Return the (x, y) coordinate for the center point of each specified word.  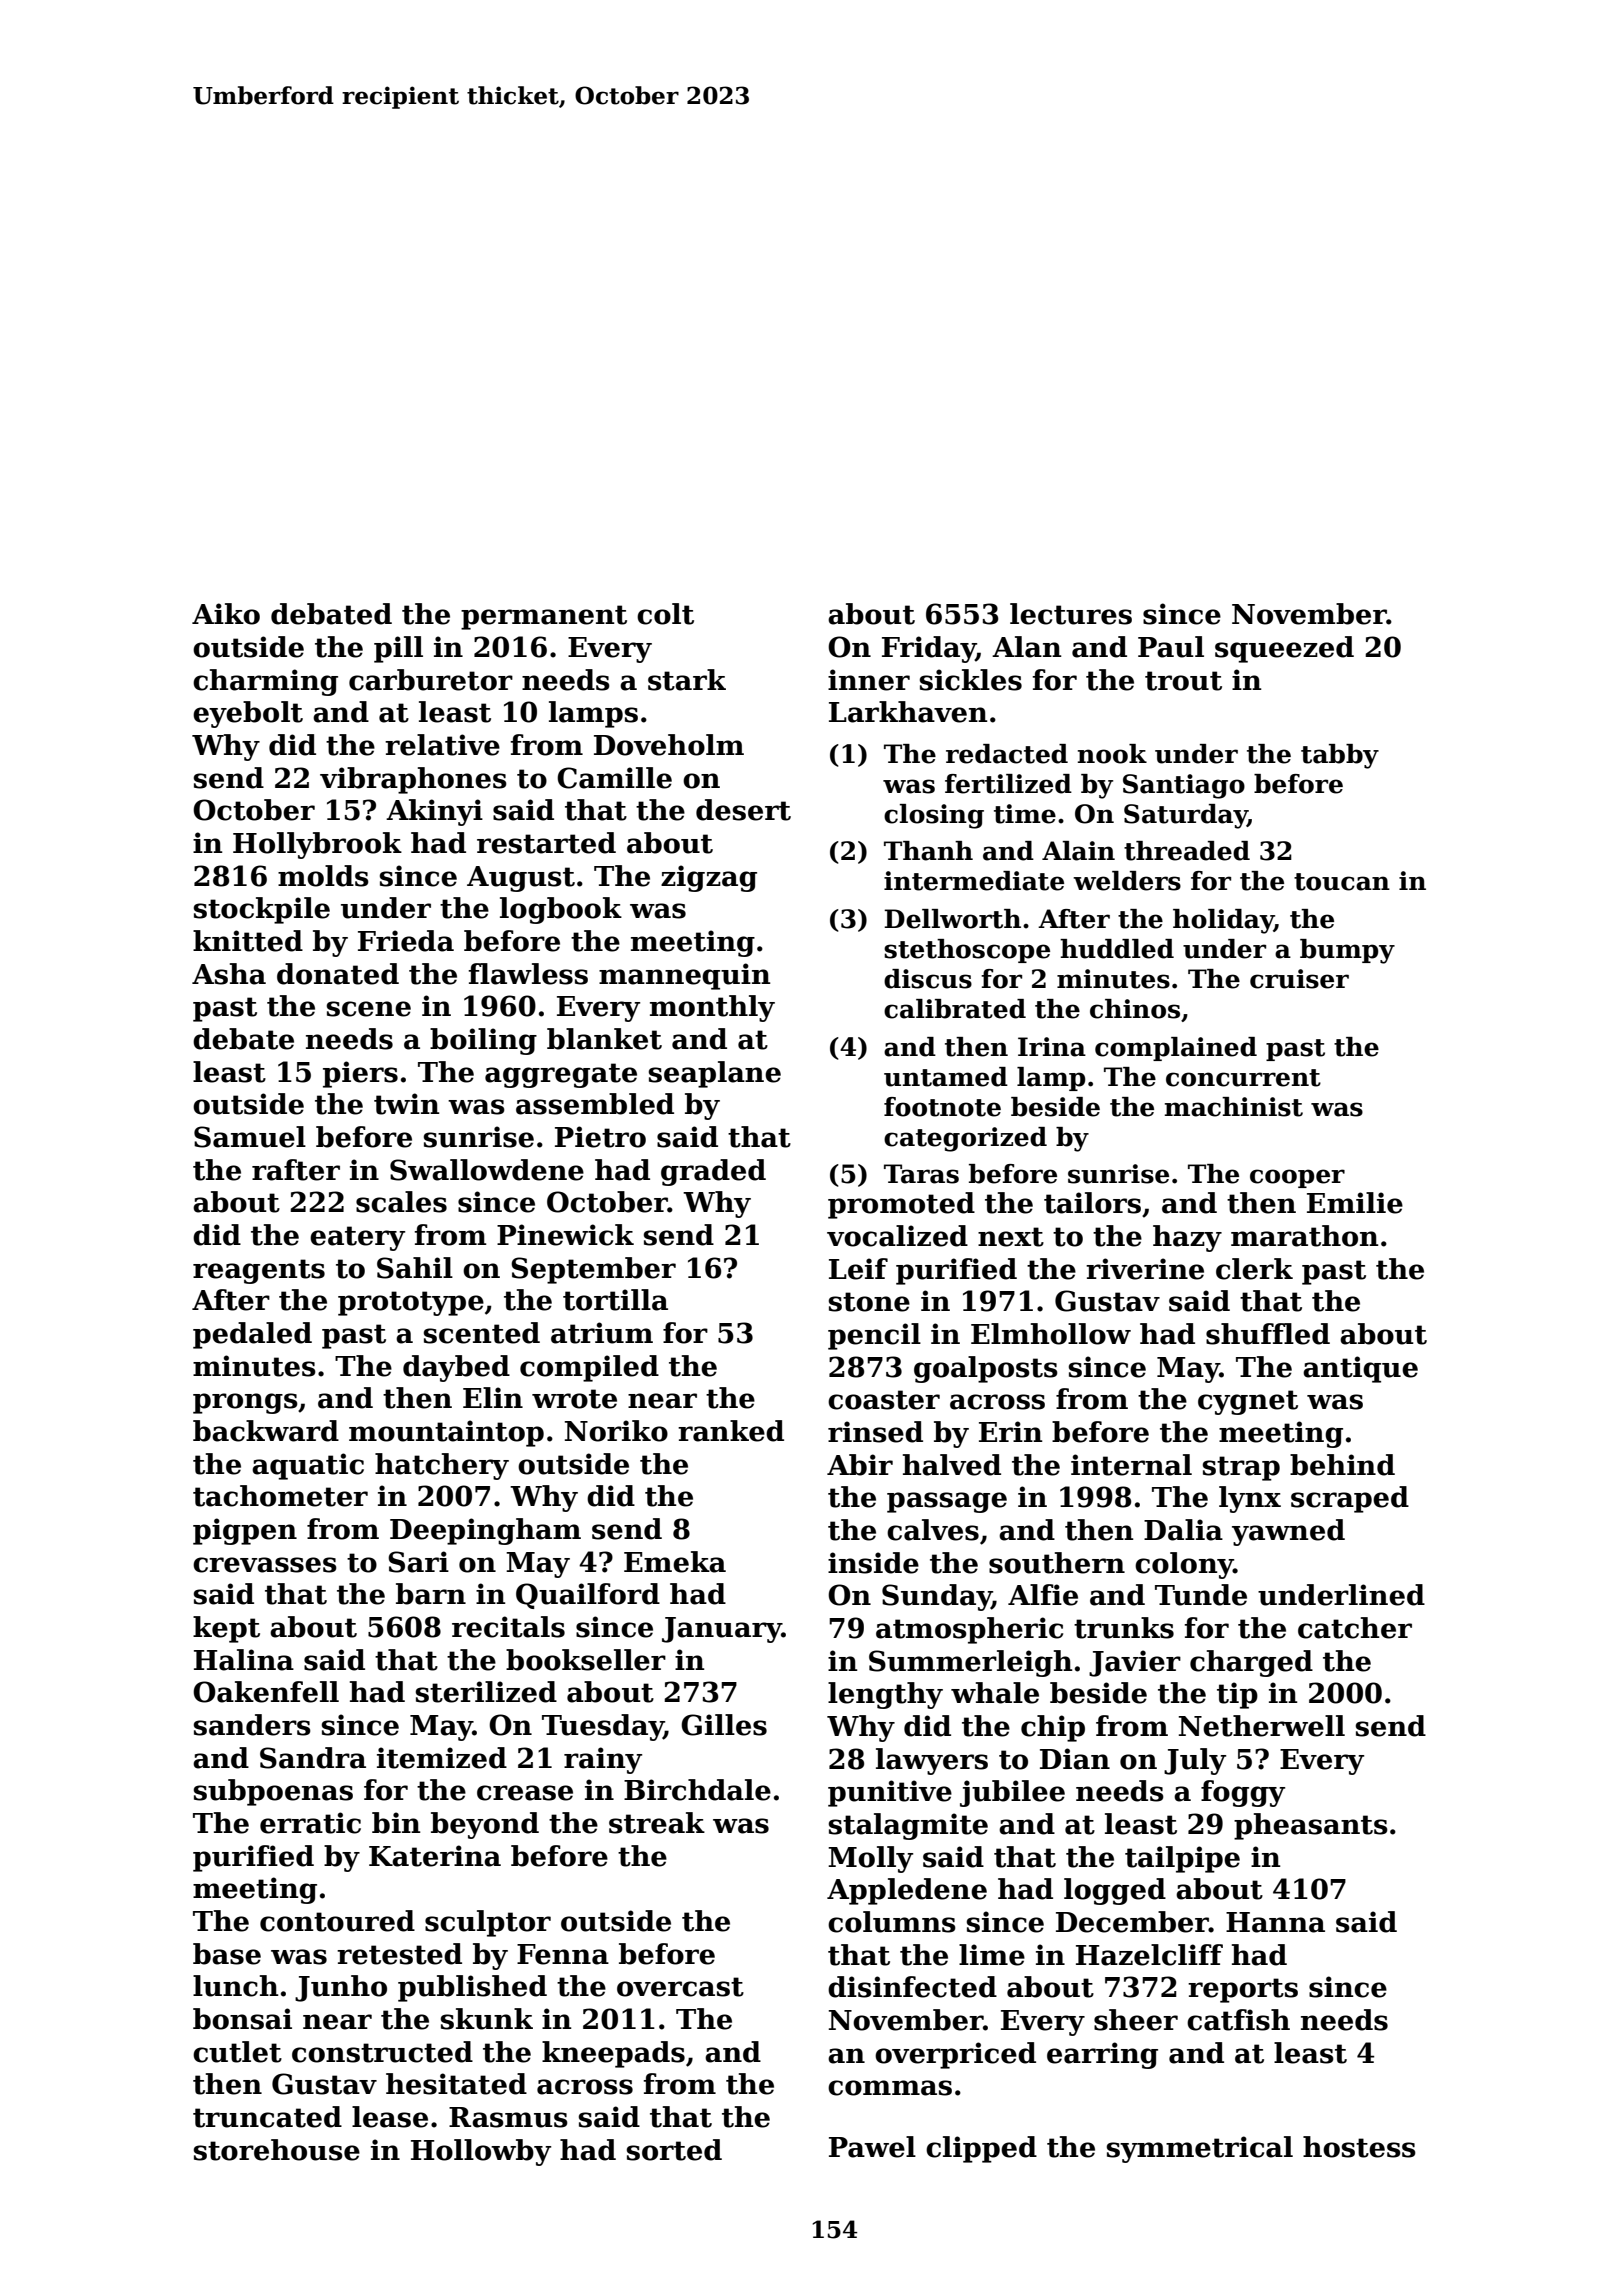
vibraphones (413, 780)
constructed (382, 2052)
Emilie (1355, 1203)
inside (873, 1563)
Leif (858, 1269)
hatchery (442, 1466)
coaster (884, 1400)
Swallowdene (487, 1170)
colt (665, 614)
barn (431, 1594)
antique (1360, 1369)
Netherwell (1262, 1726)
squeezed (1284, 649)
